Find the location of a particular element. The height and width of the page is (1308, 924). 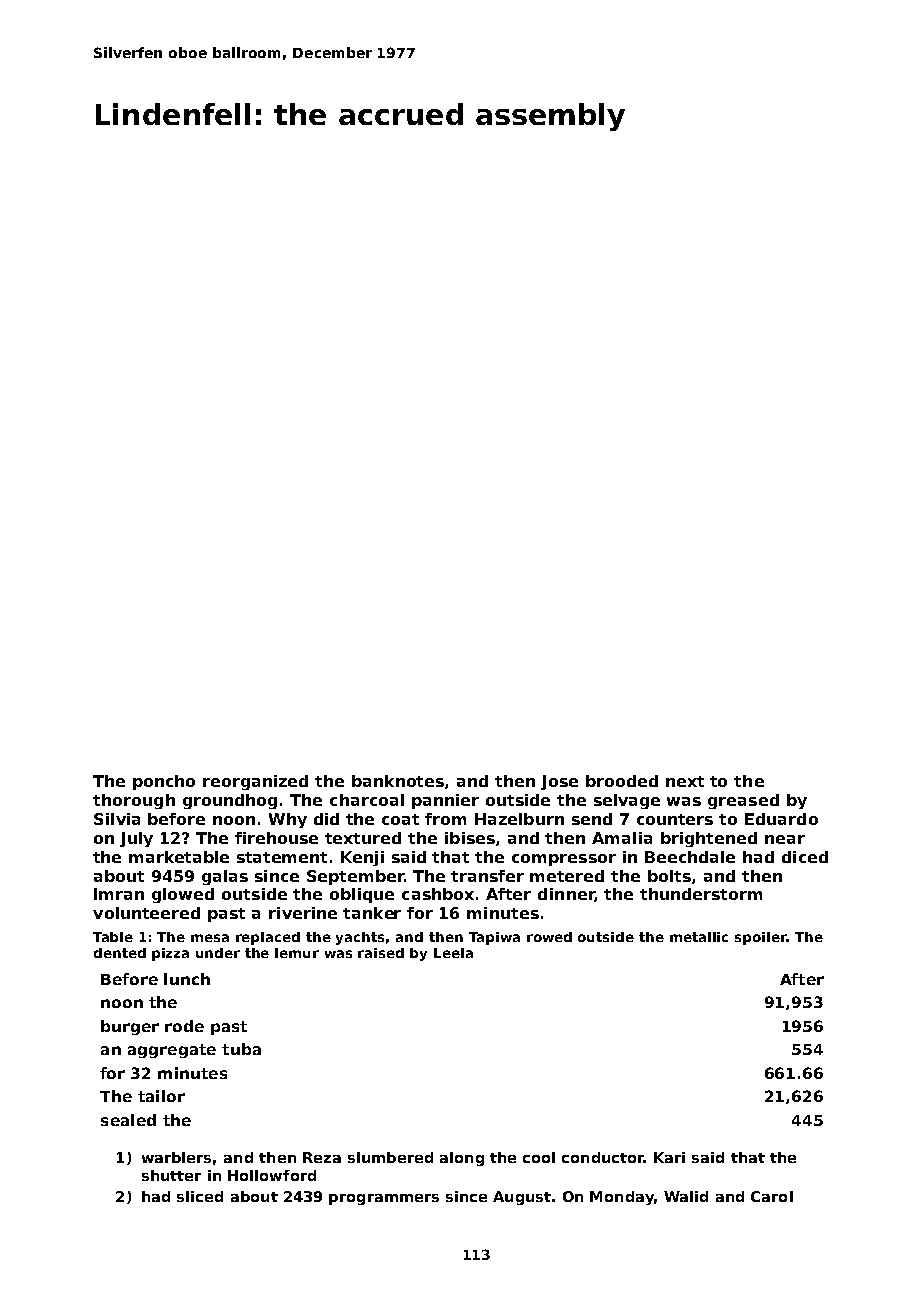

banknotes is located at coordinates (398, 781).
